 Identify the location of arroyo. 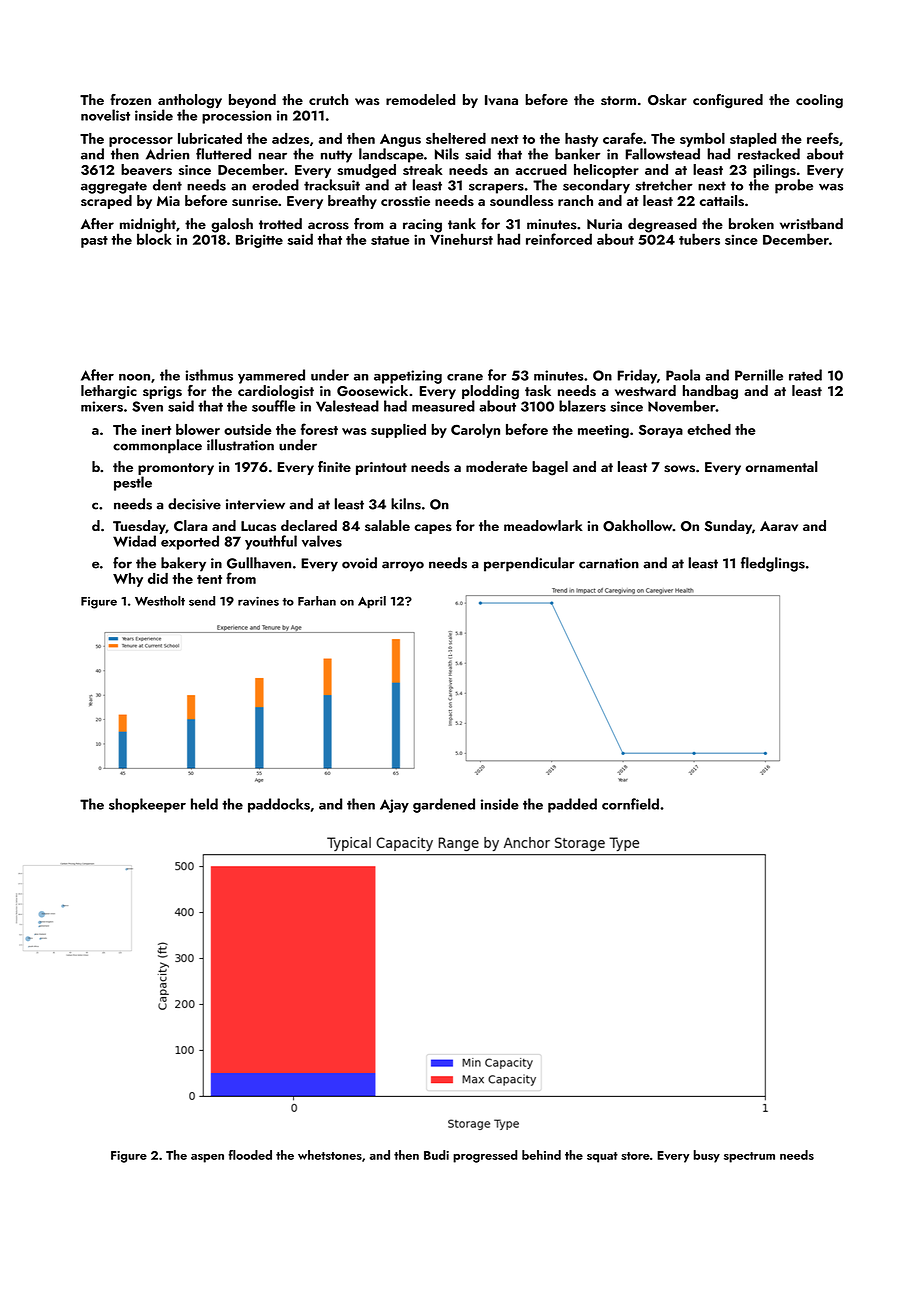
(403, 566).
